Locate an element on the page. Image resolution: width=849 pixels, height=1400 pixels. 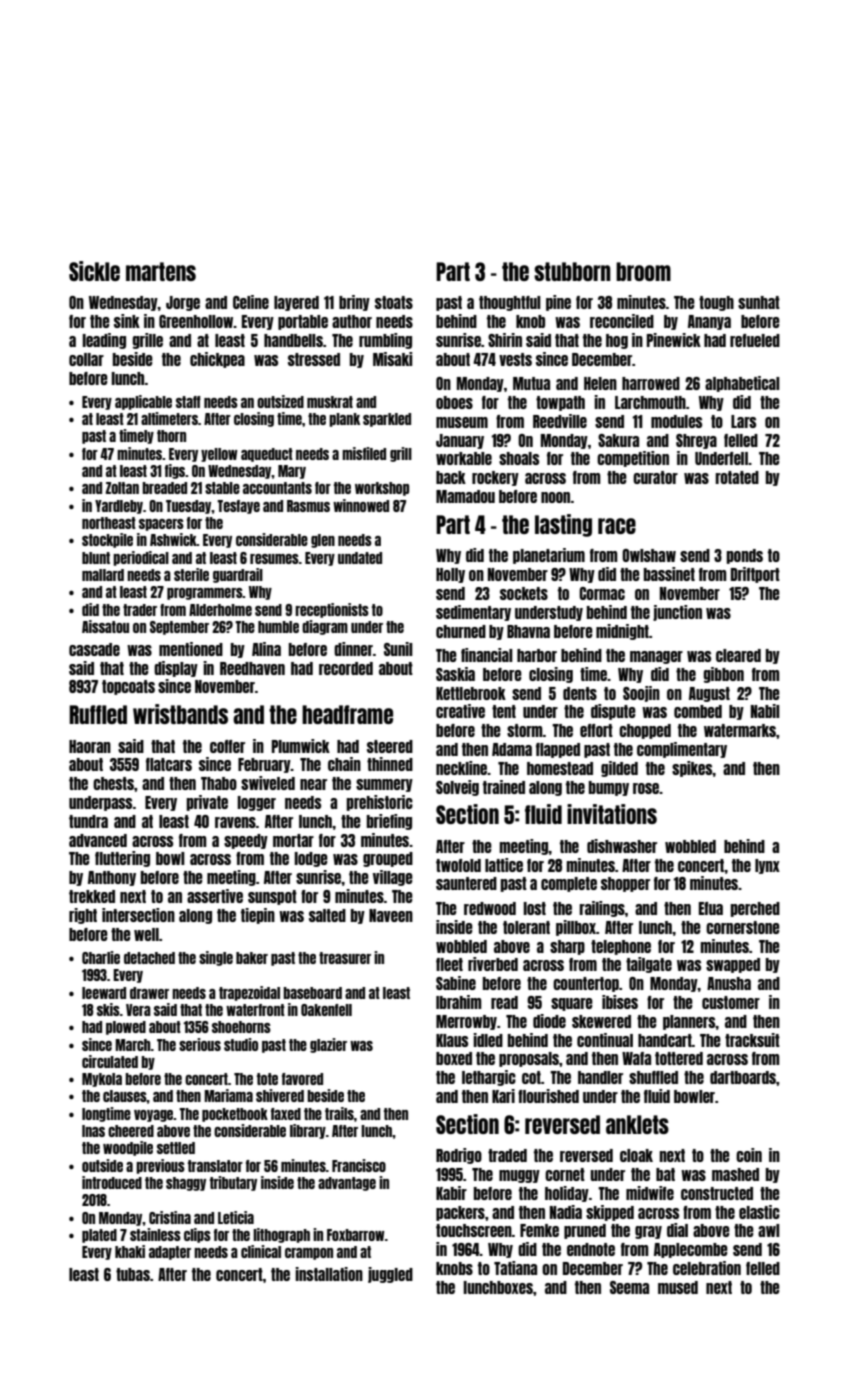
juggled is located at coordinates (390, 1275).
